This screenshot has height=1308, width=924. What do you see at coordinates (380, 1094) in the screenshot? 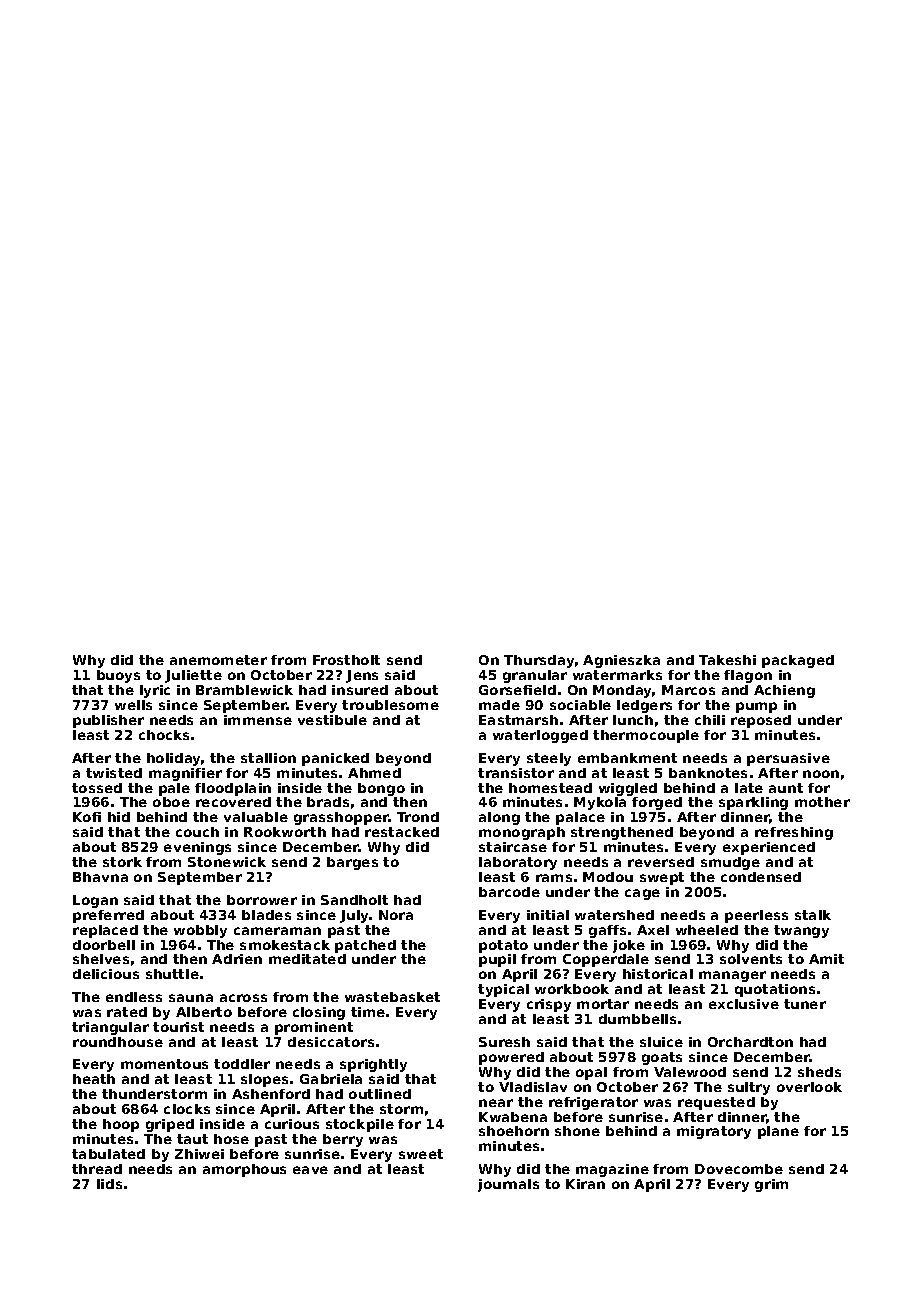
I see `outlined` at bounding box center [380, 1094].
